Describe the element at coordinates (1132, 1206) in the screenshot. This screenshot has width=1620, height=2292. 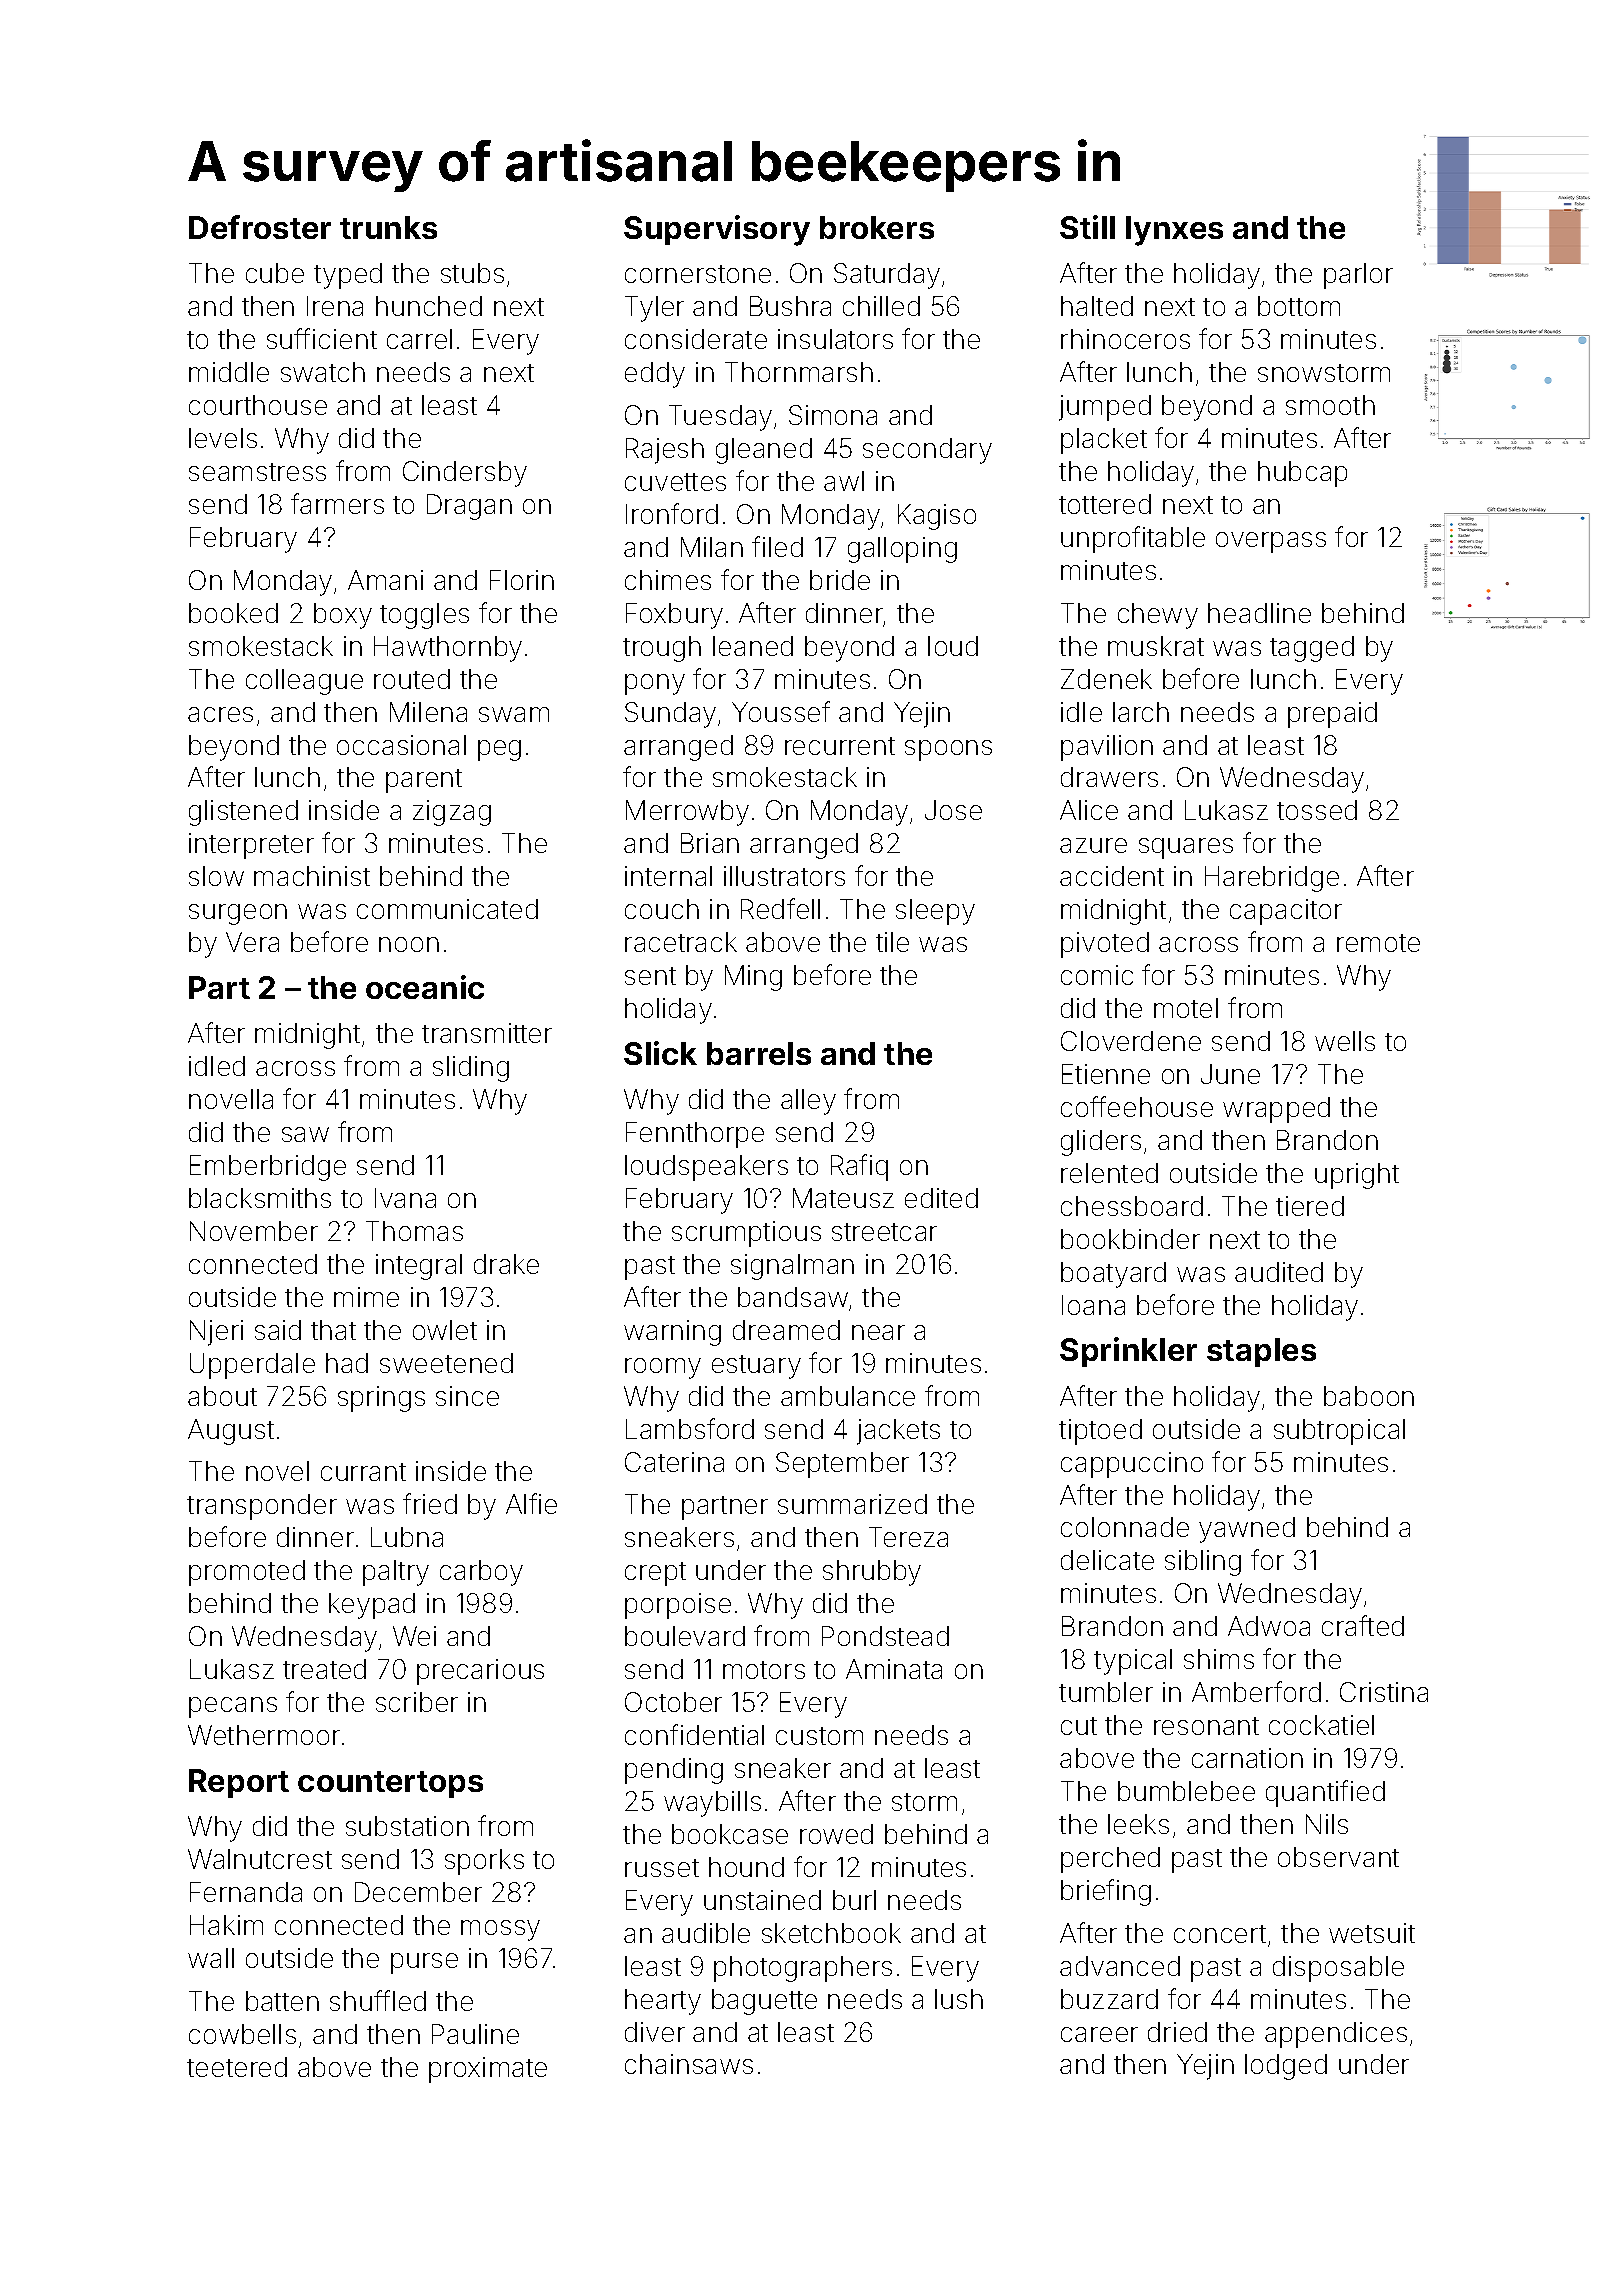
I see `chessboard` at that location.
